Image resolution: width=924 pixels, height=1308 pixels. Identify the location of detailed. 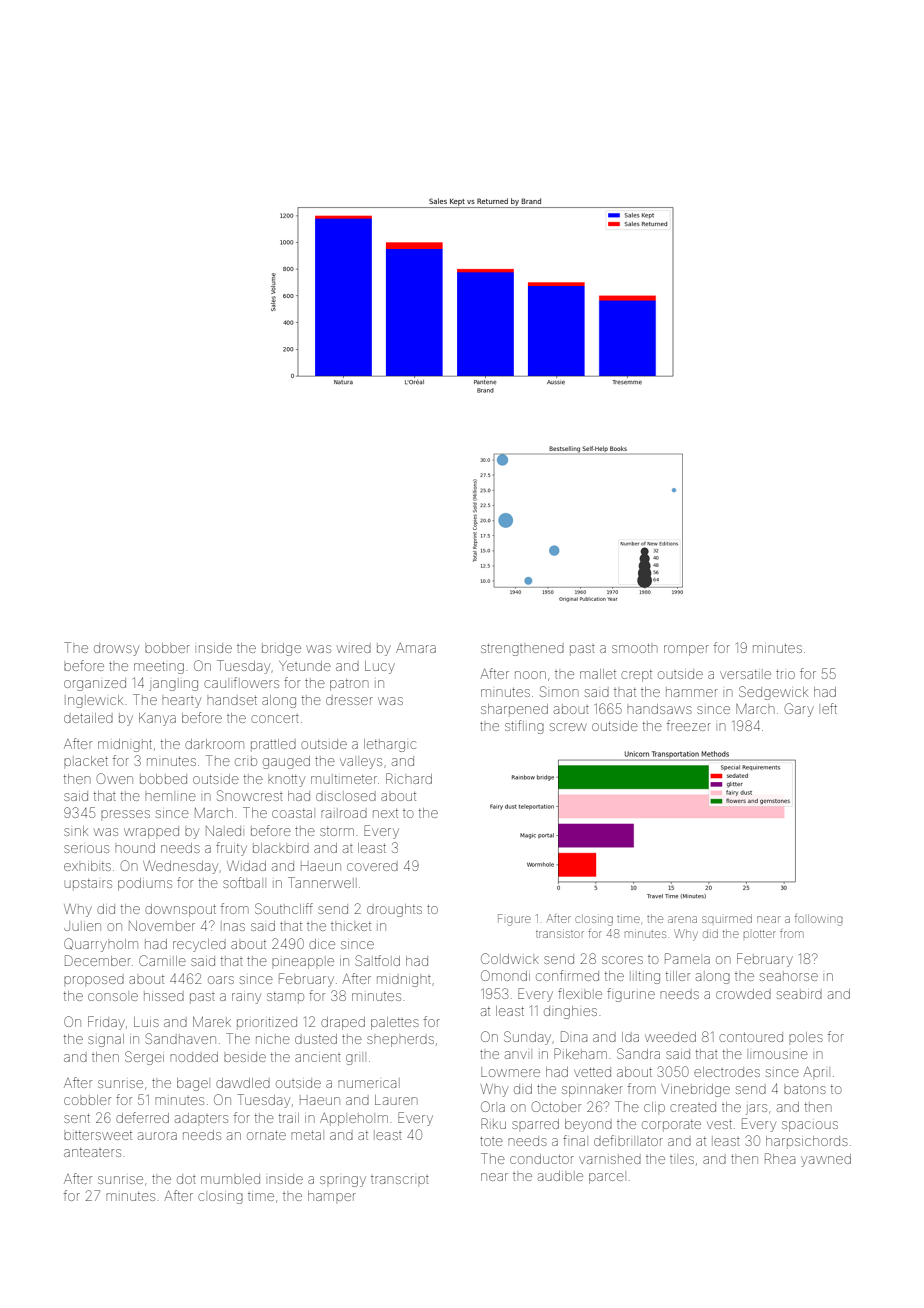
(88, 718).
